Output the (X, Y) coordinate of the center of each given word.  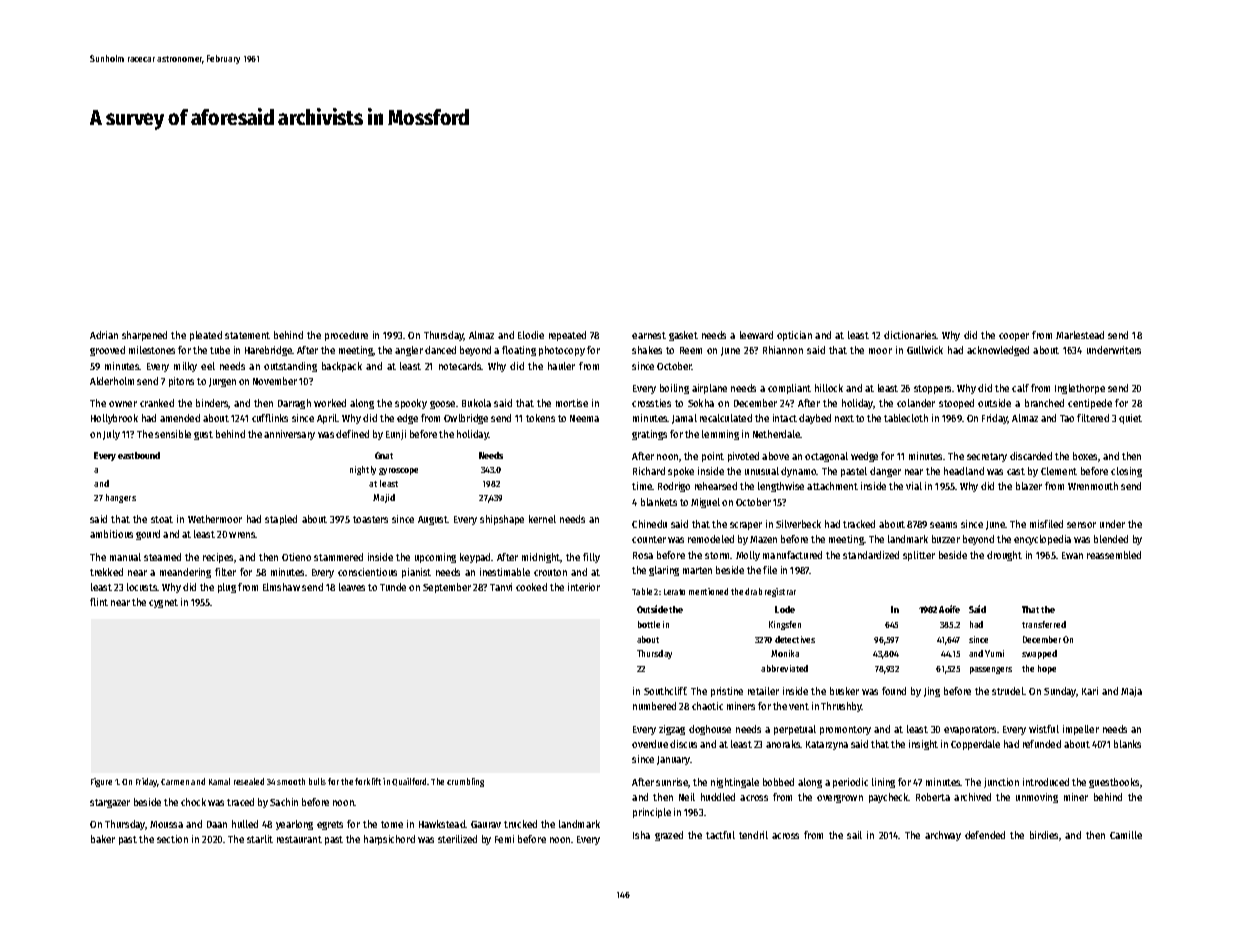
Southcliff (665, 691)
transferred (1044, 624)
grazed (669, 836)
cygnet (163, 603)
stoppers (932, 389)
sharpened (144, 336)
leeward (756, 335)
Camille (1126, 835)
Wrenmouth (1093, 486)
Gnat (384, 455)
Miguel (705, 503)
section (172, 839)
